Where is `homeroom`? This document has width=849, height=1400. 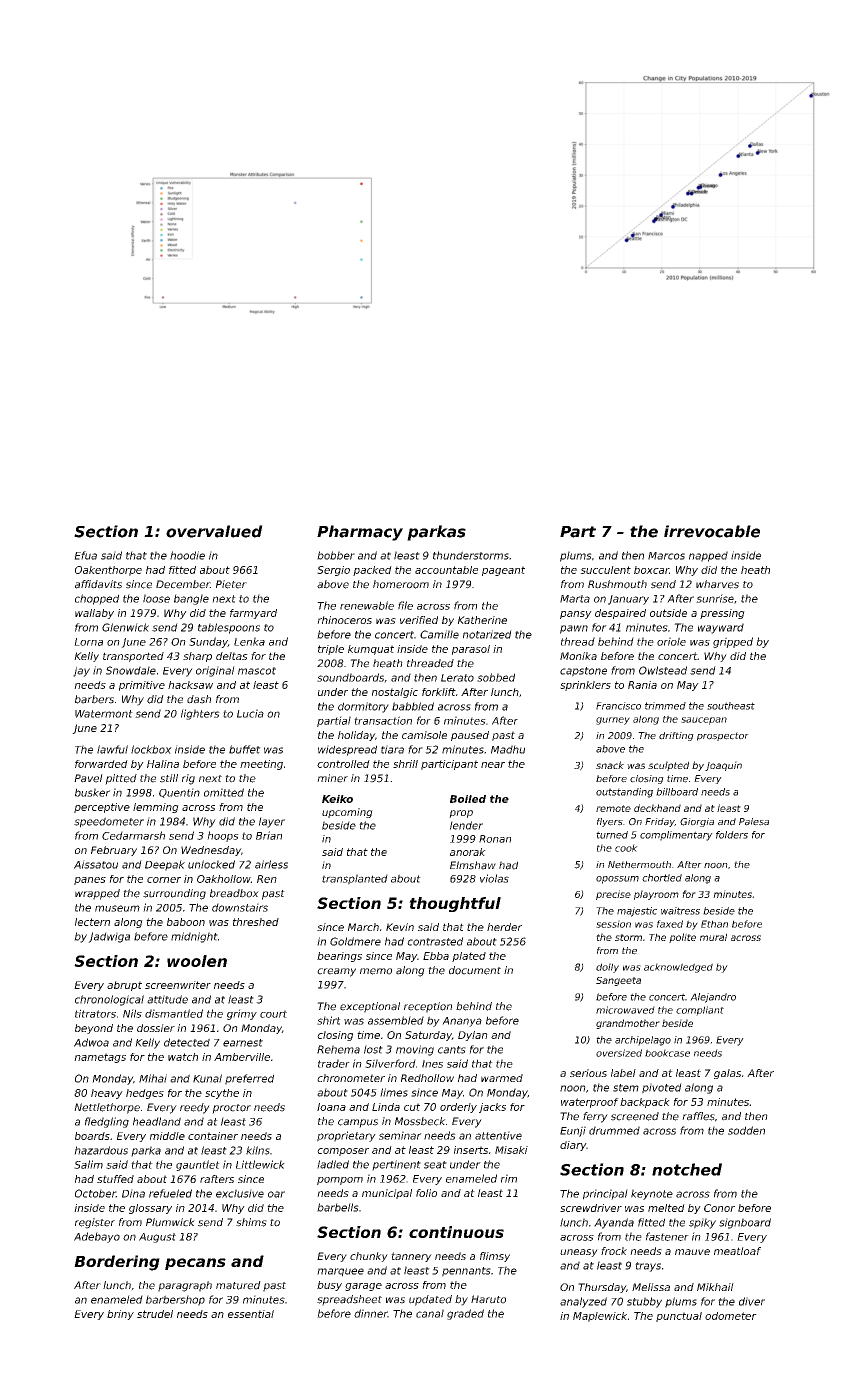 homeroom is located at coordinates (401, 584).
